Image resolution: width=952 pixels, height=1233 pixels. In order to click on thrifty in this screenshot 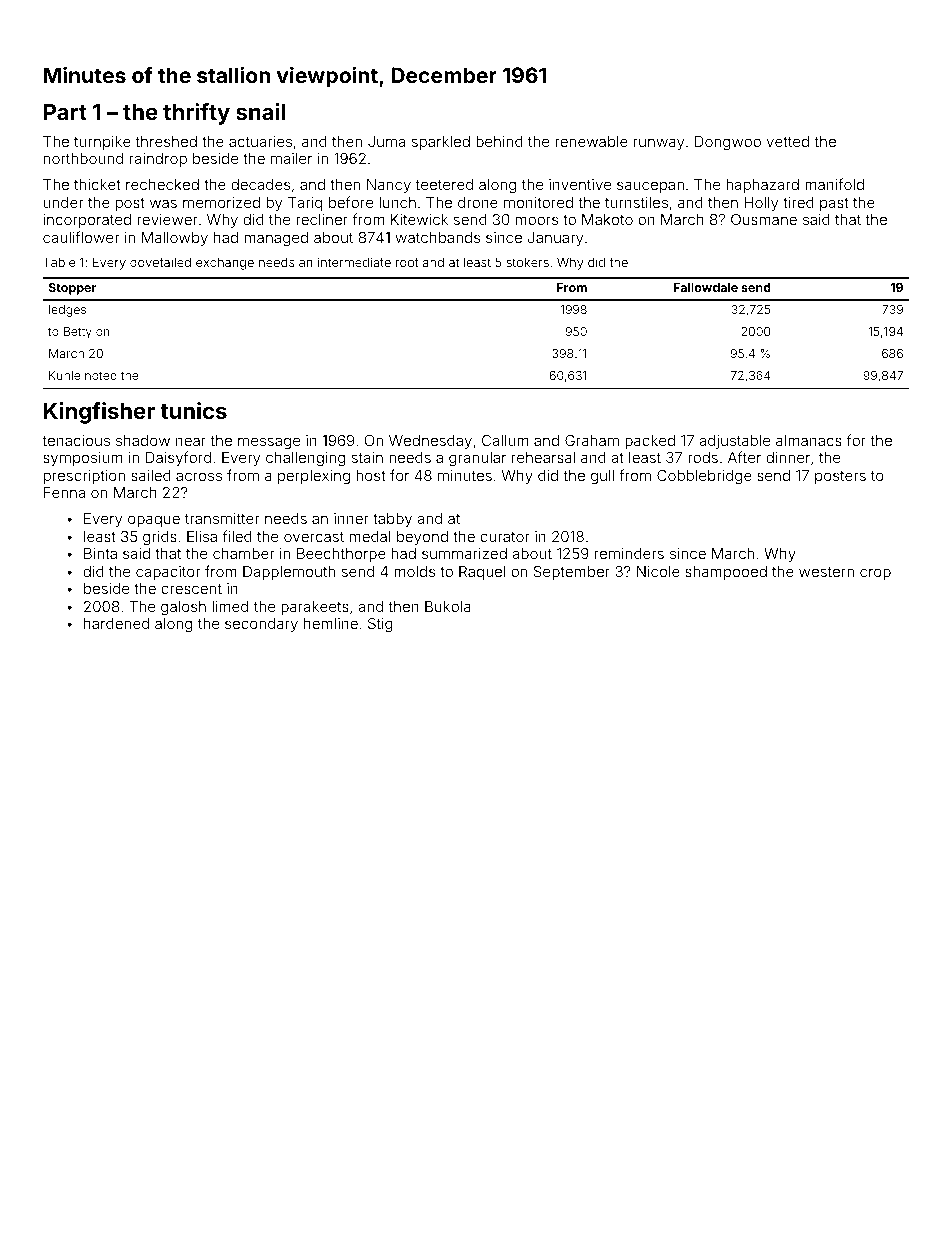, I will do `click(196, 114)`.
